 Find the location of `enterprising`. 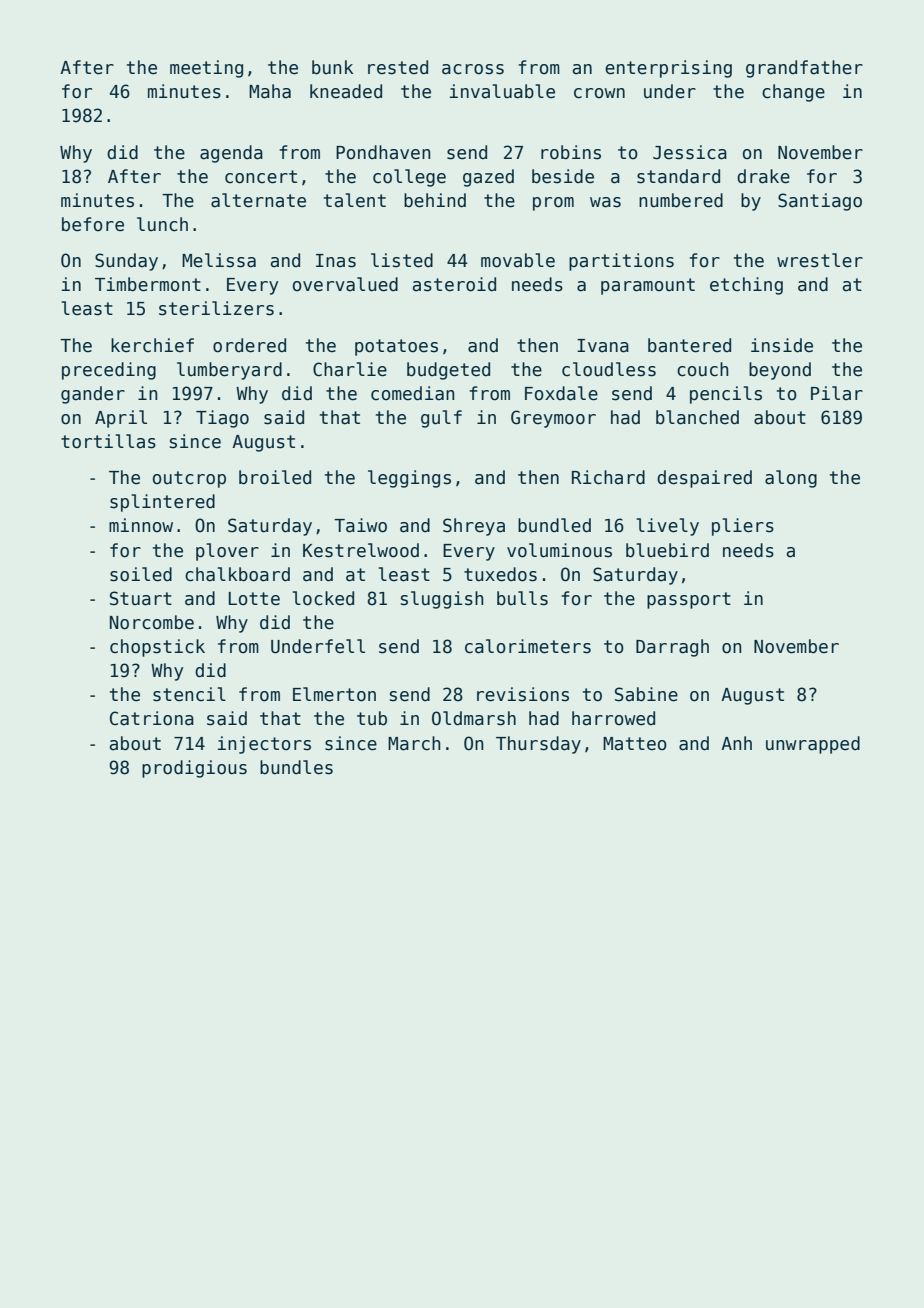

enterprising is located at coordinates (668, 69).
